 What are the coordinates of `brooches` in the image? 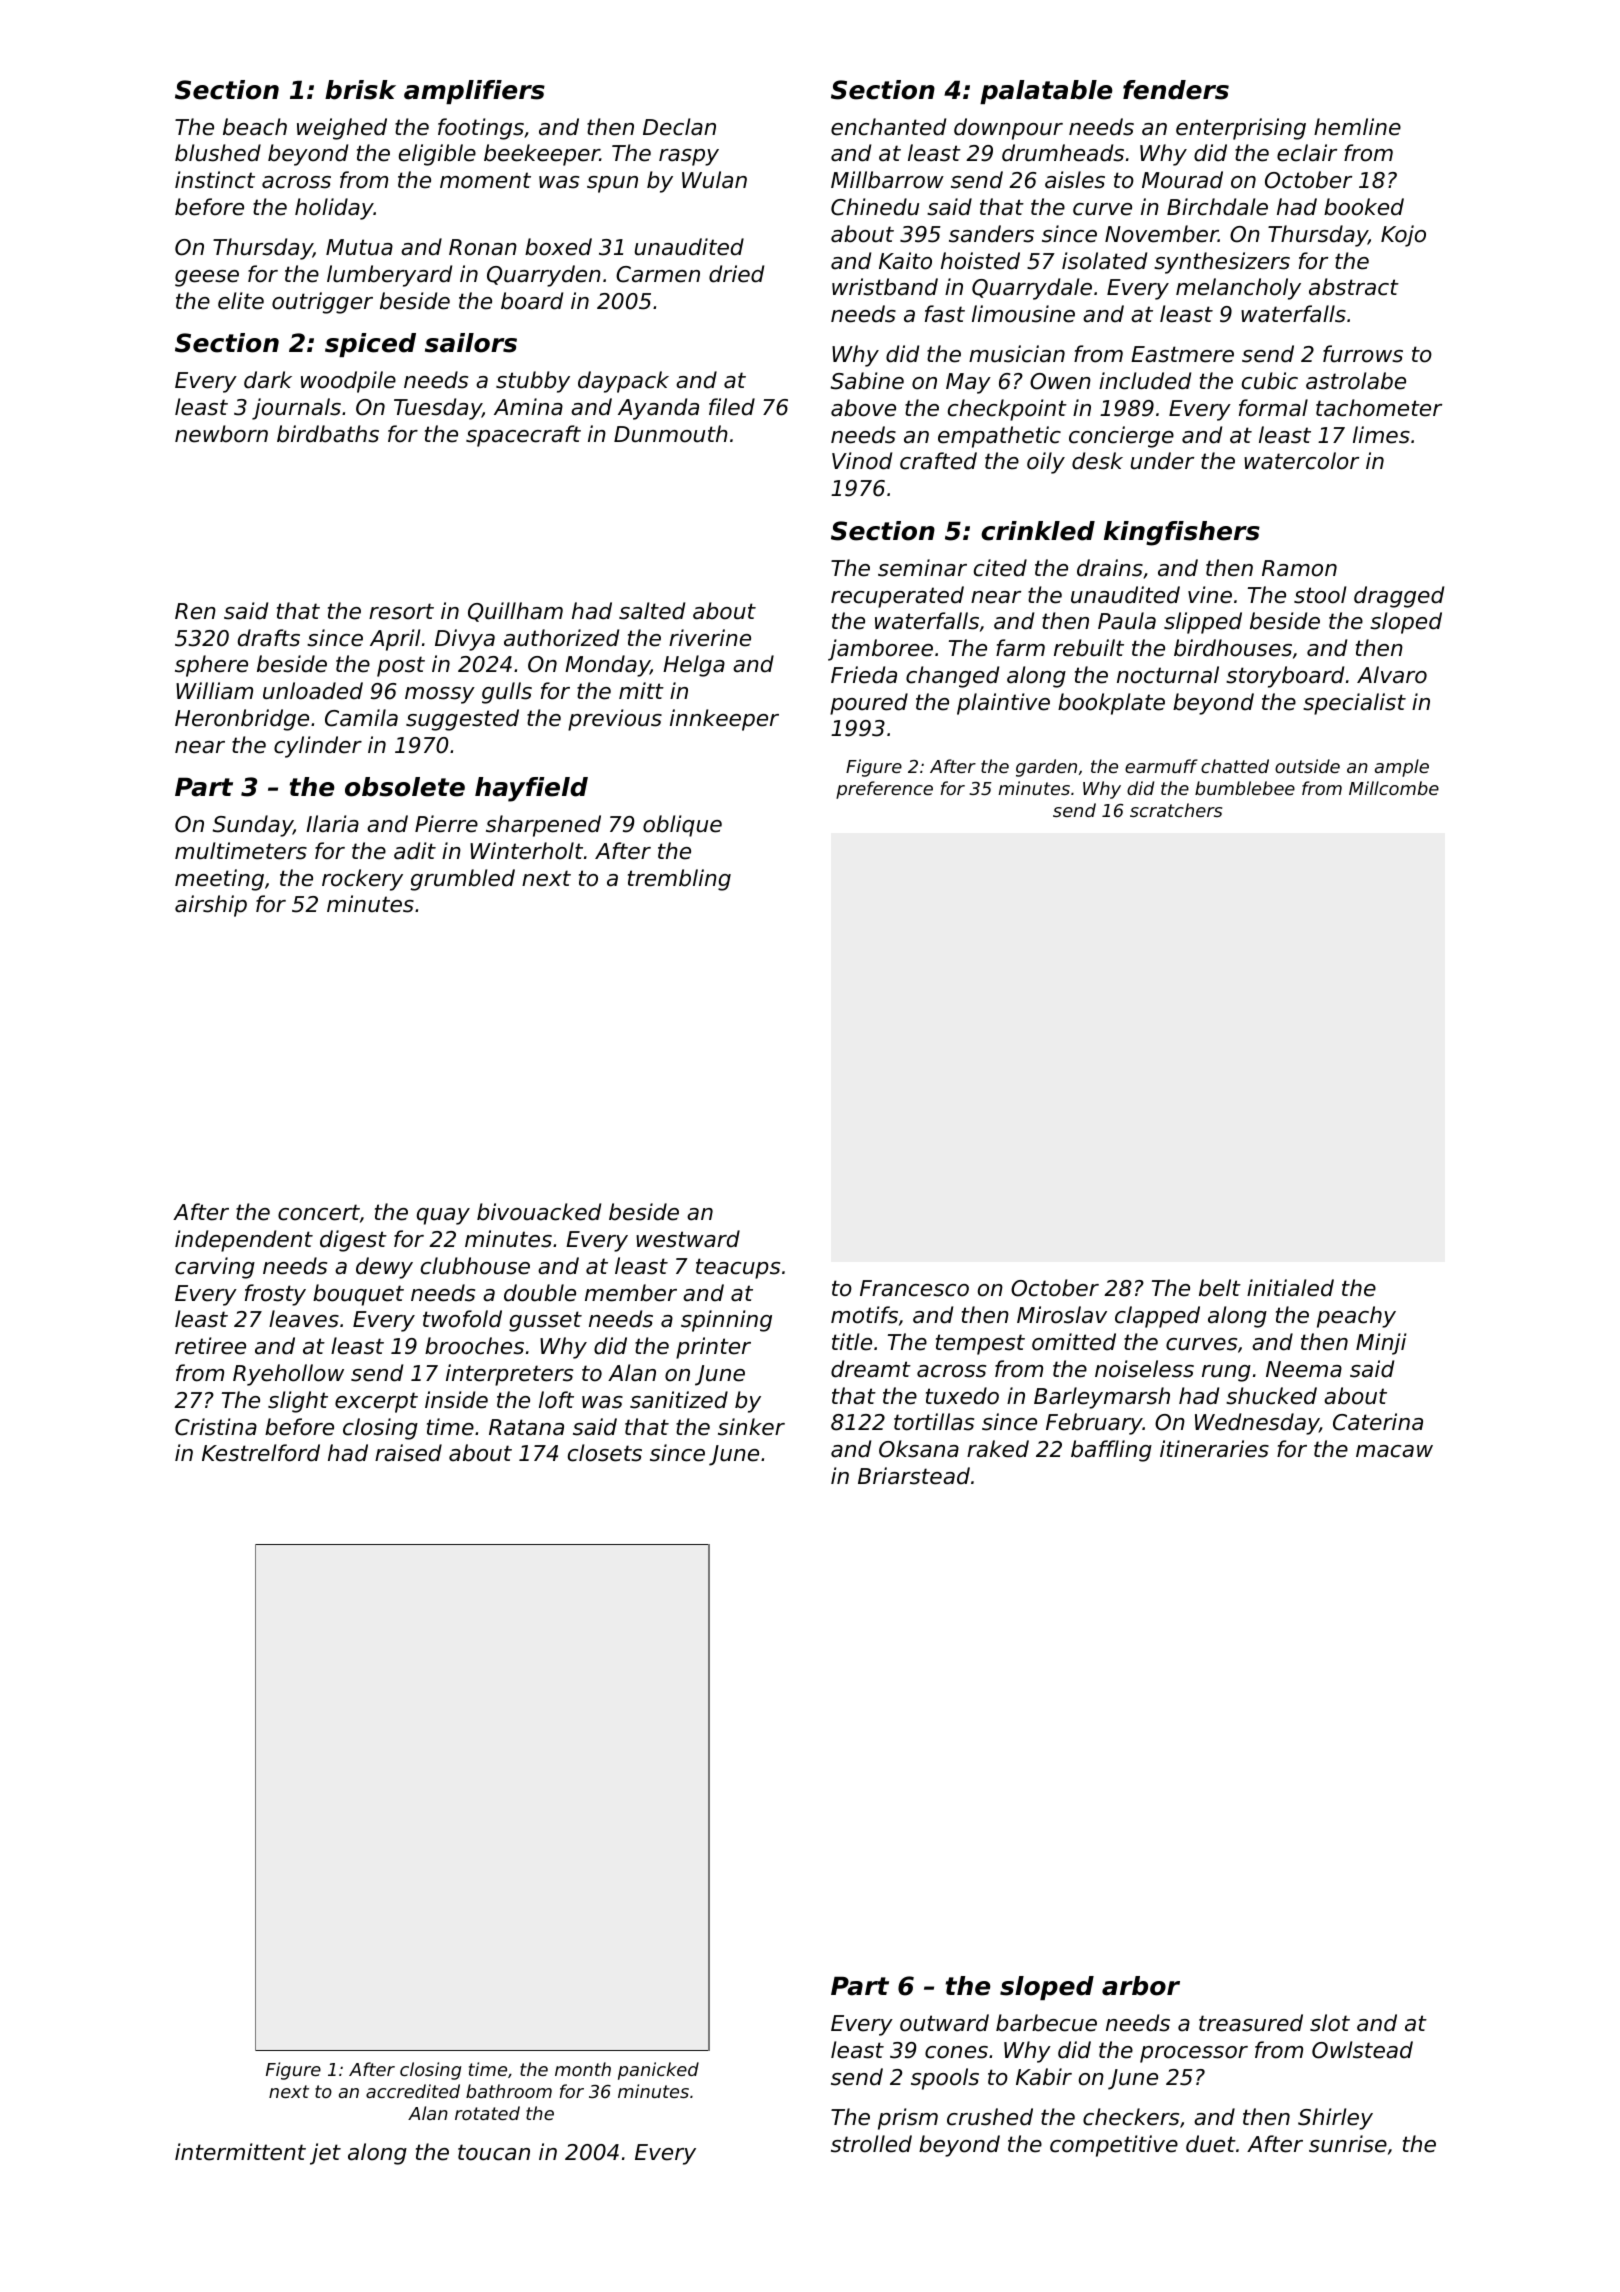 It's located at (474, 1346).
